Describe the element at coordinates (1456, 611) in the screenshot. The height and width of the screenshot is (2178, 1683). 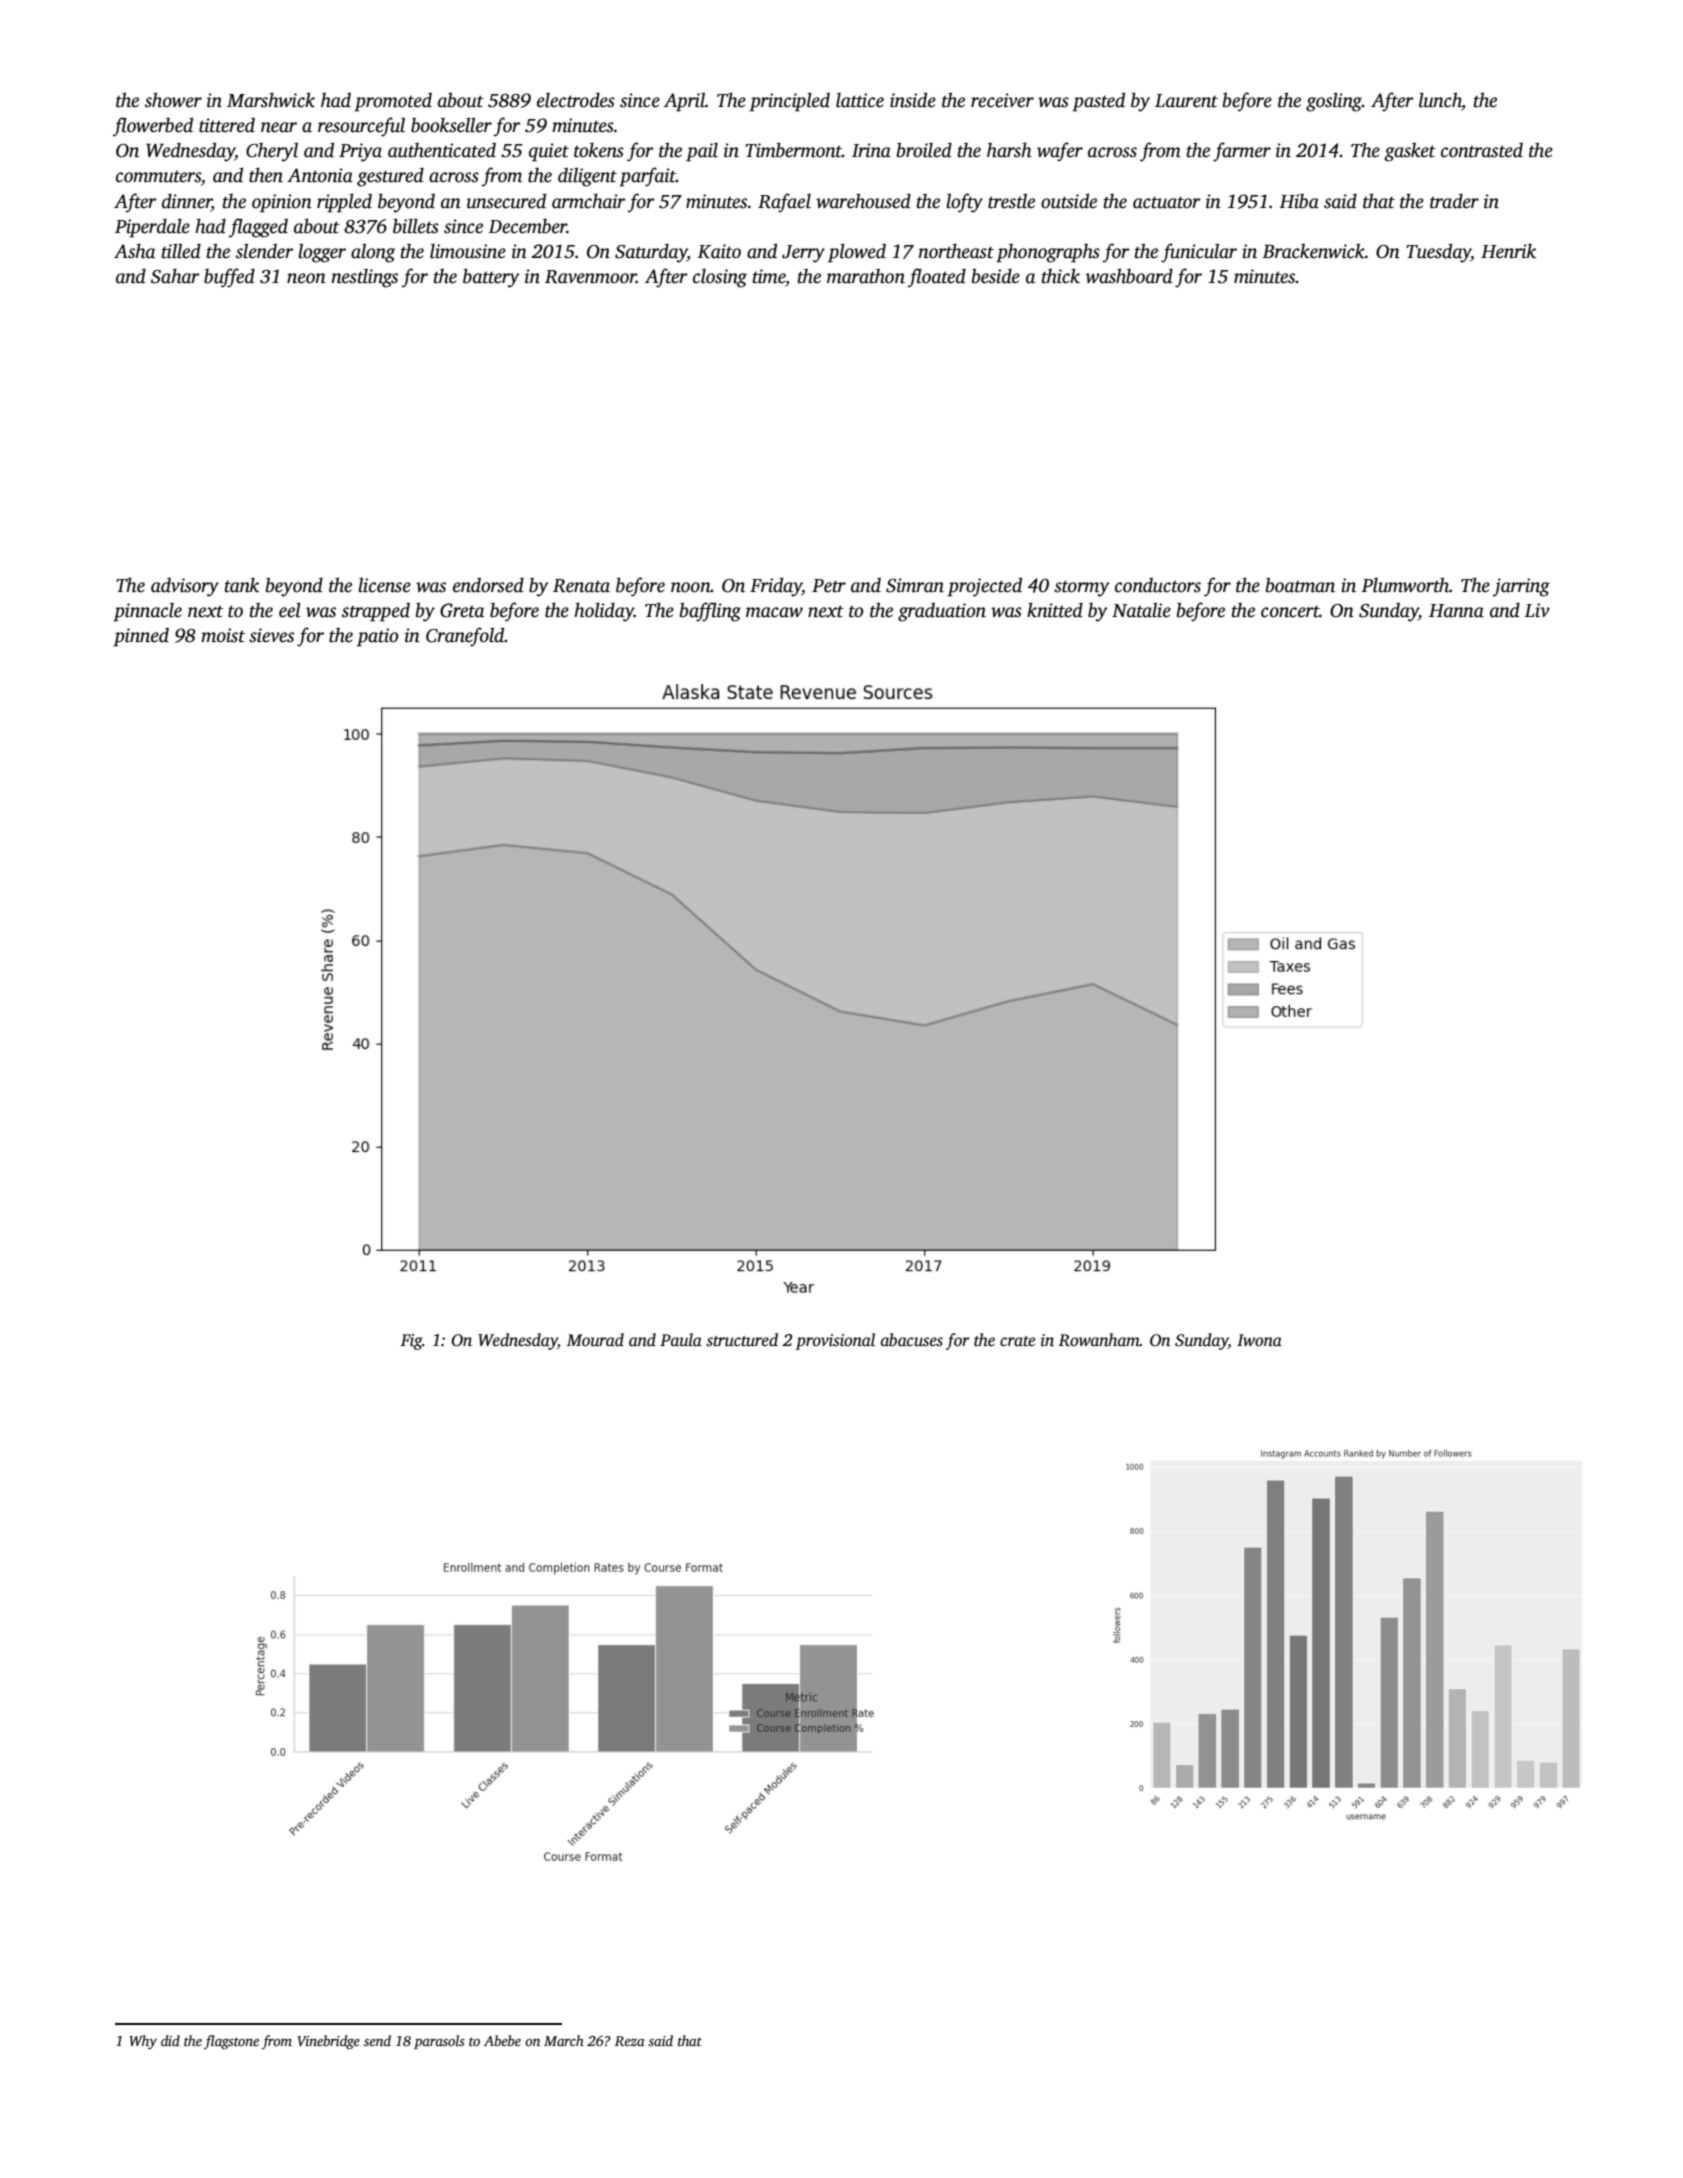
I see `Hanna` at that location.
